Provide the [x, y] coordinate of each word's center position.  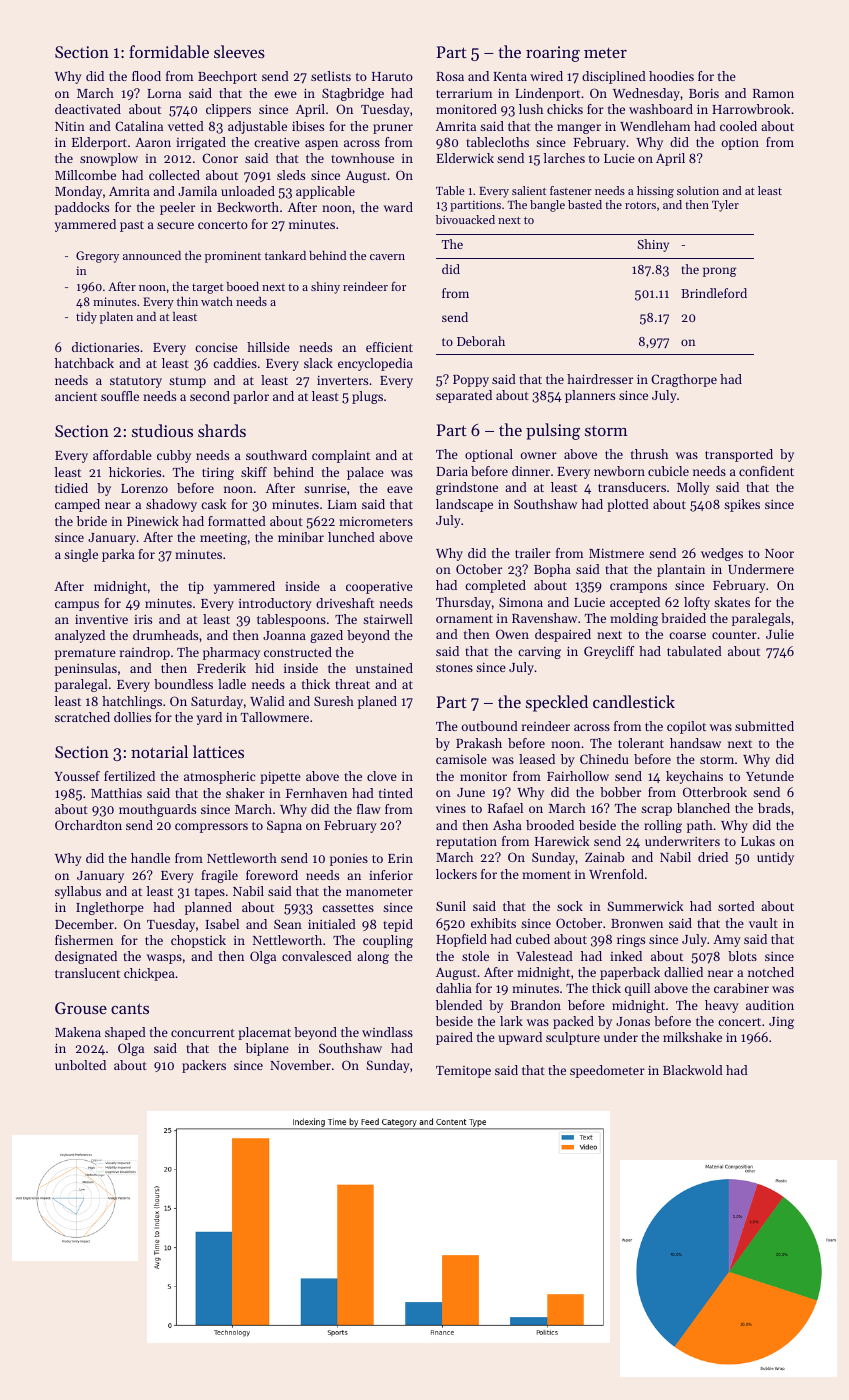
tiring [218, 473]
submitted [764, 726]
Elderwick [465, 158]
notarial [159, 751]
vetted [186, 126]
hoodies [671, 76]
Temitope [463, 1072]
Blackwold [693, 1070]
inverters [342, 380]
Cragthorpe [684, 380]
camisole [461, 759]
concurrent [203, 1033]
